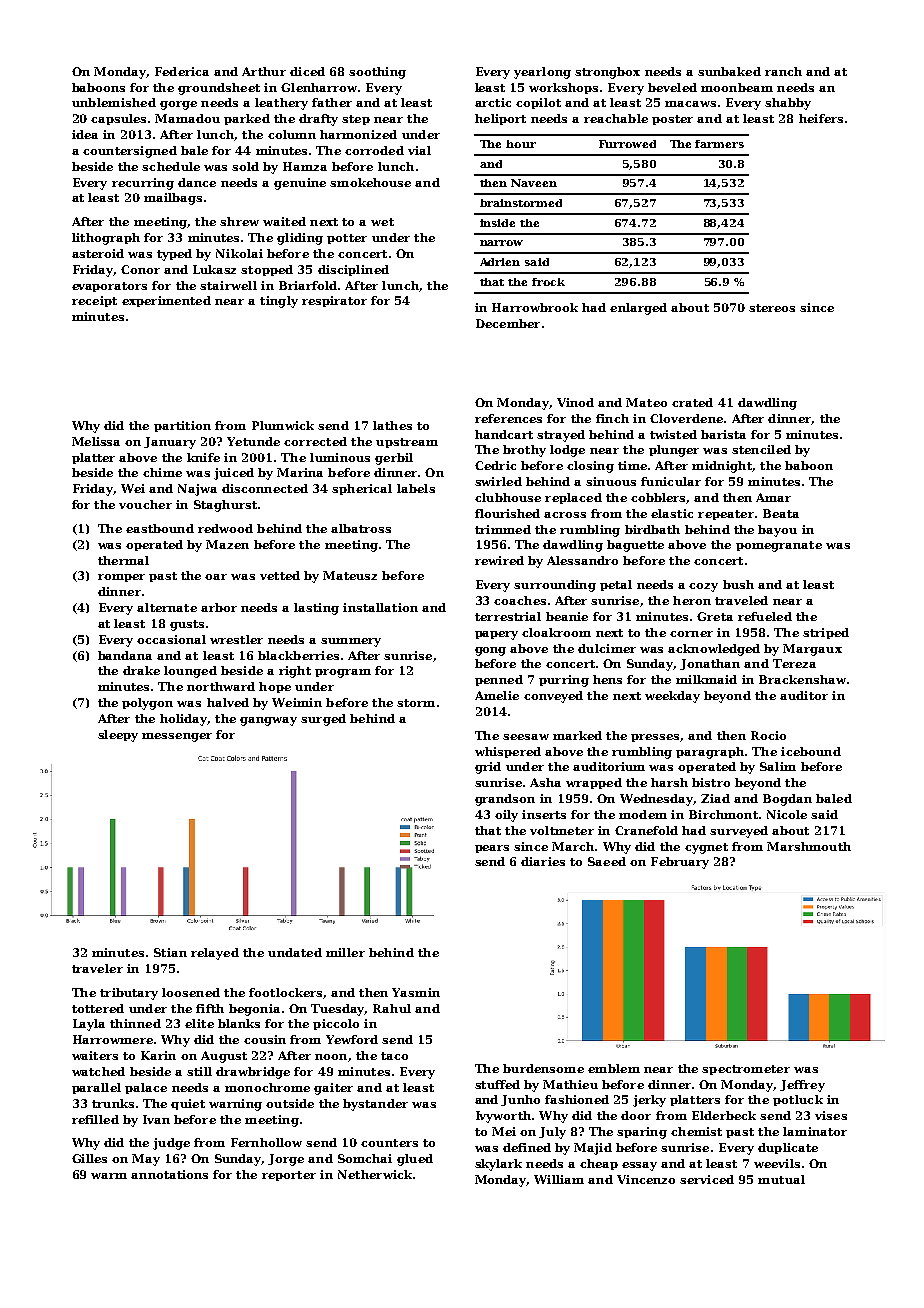 The width and height of the document is (924, 1308). Describe the element at coordinates (267, 1087) in the document. I see `monochrome` at that location.
